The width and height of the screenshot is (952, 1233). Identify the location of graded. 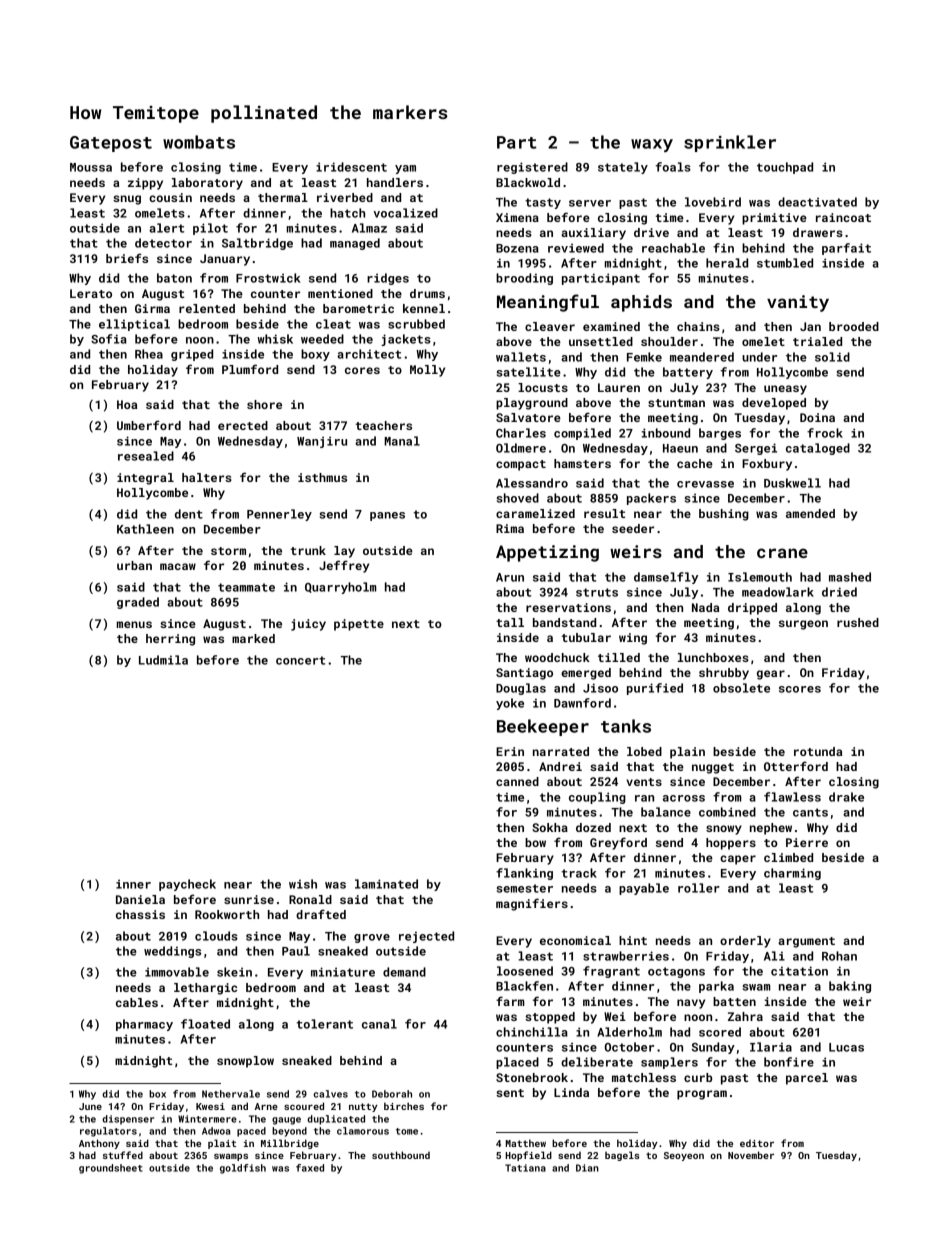
(138, 603).
